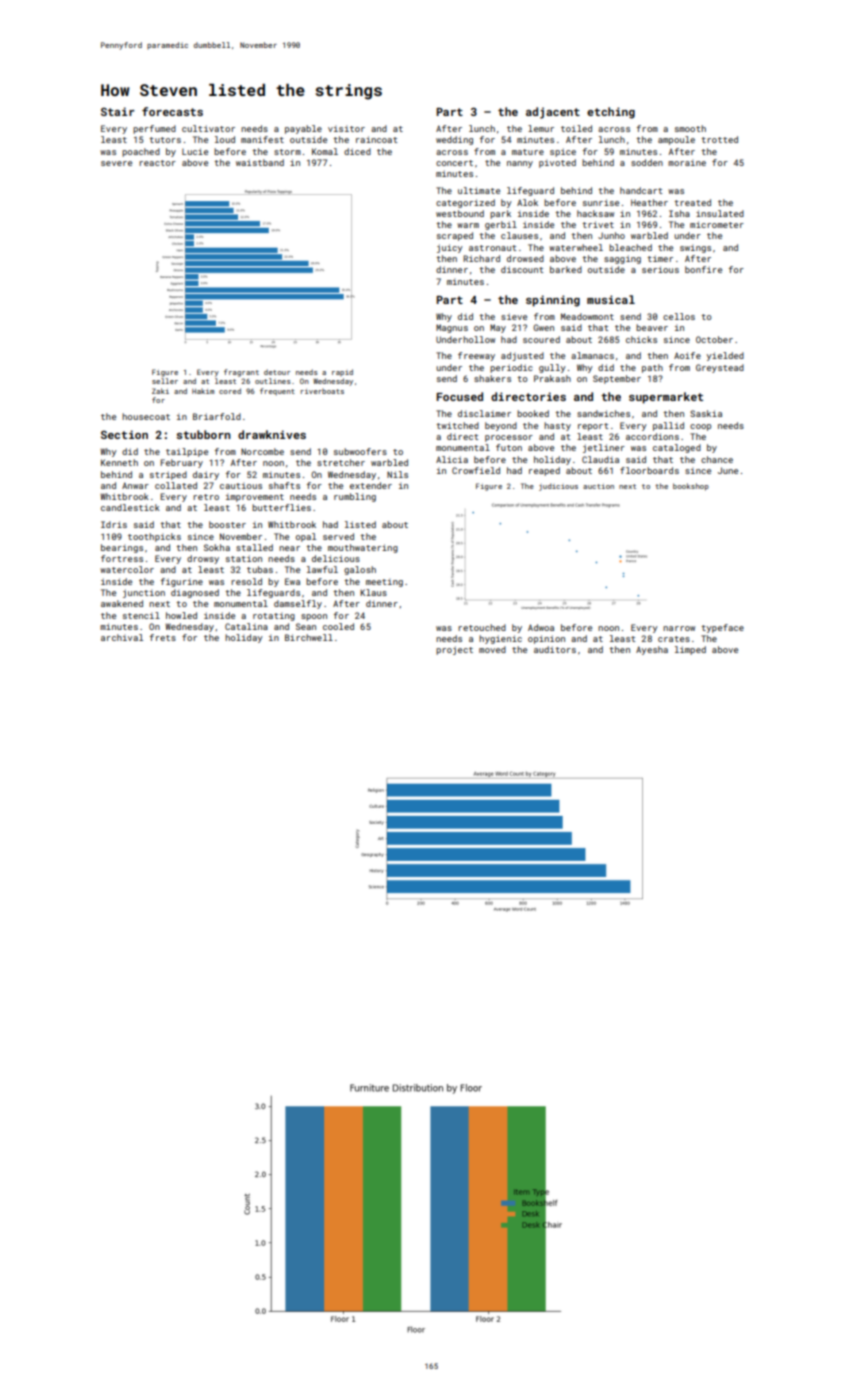 The height and width of the screenshot is (1400, 849). I want to click on forecasts, so click(172, 111).
